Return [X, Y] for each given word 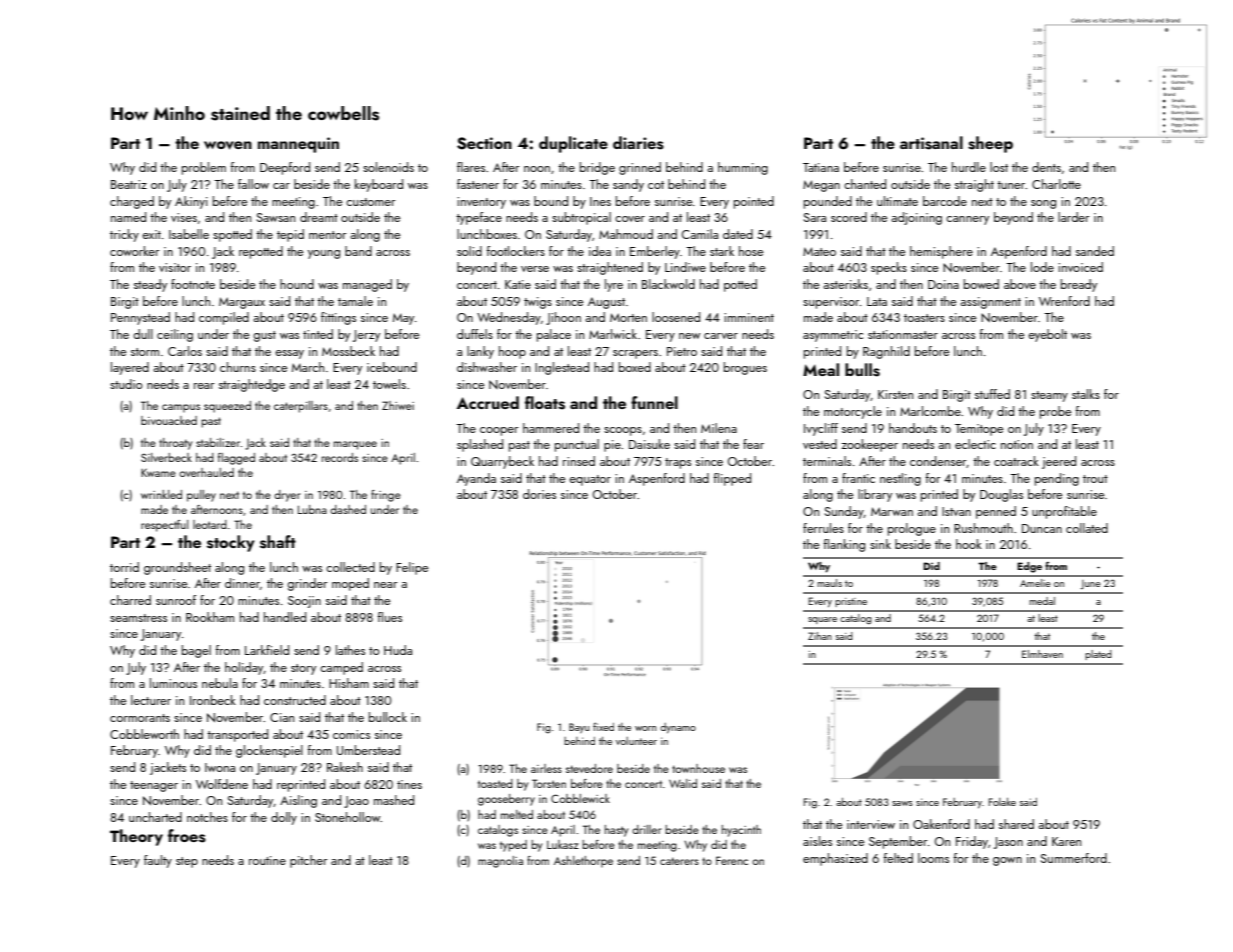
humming [743, 168]
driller [647, 829]
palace [554, 335]
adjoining [916, 218]
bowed [981, 284]
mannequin [298, 145]
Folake [1002, 802]
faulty [158, 861]
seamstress [138, 618]
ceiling [175, 335]
